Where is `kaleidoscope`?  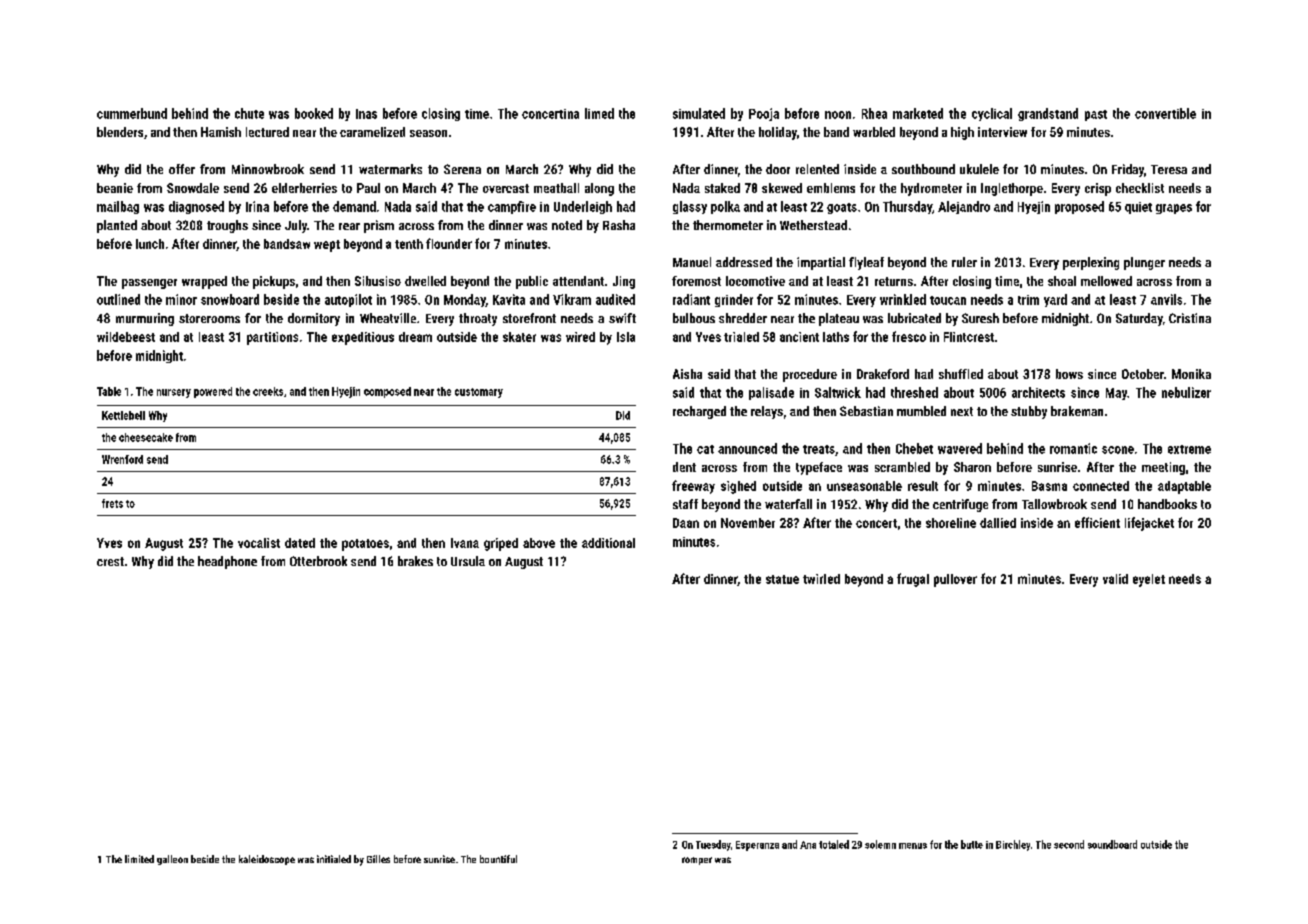 kaleidoscope is located at coordinates (267, 860).
